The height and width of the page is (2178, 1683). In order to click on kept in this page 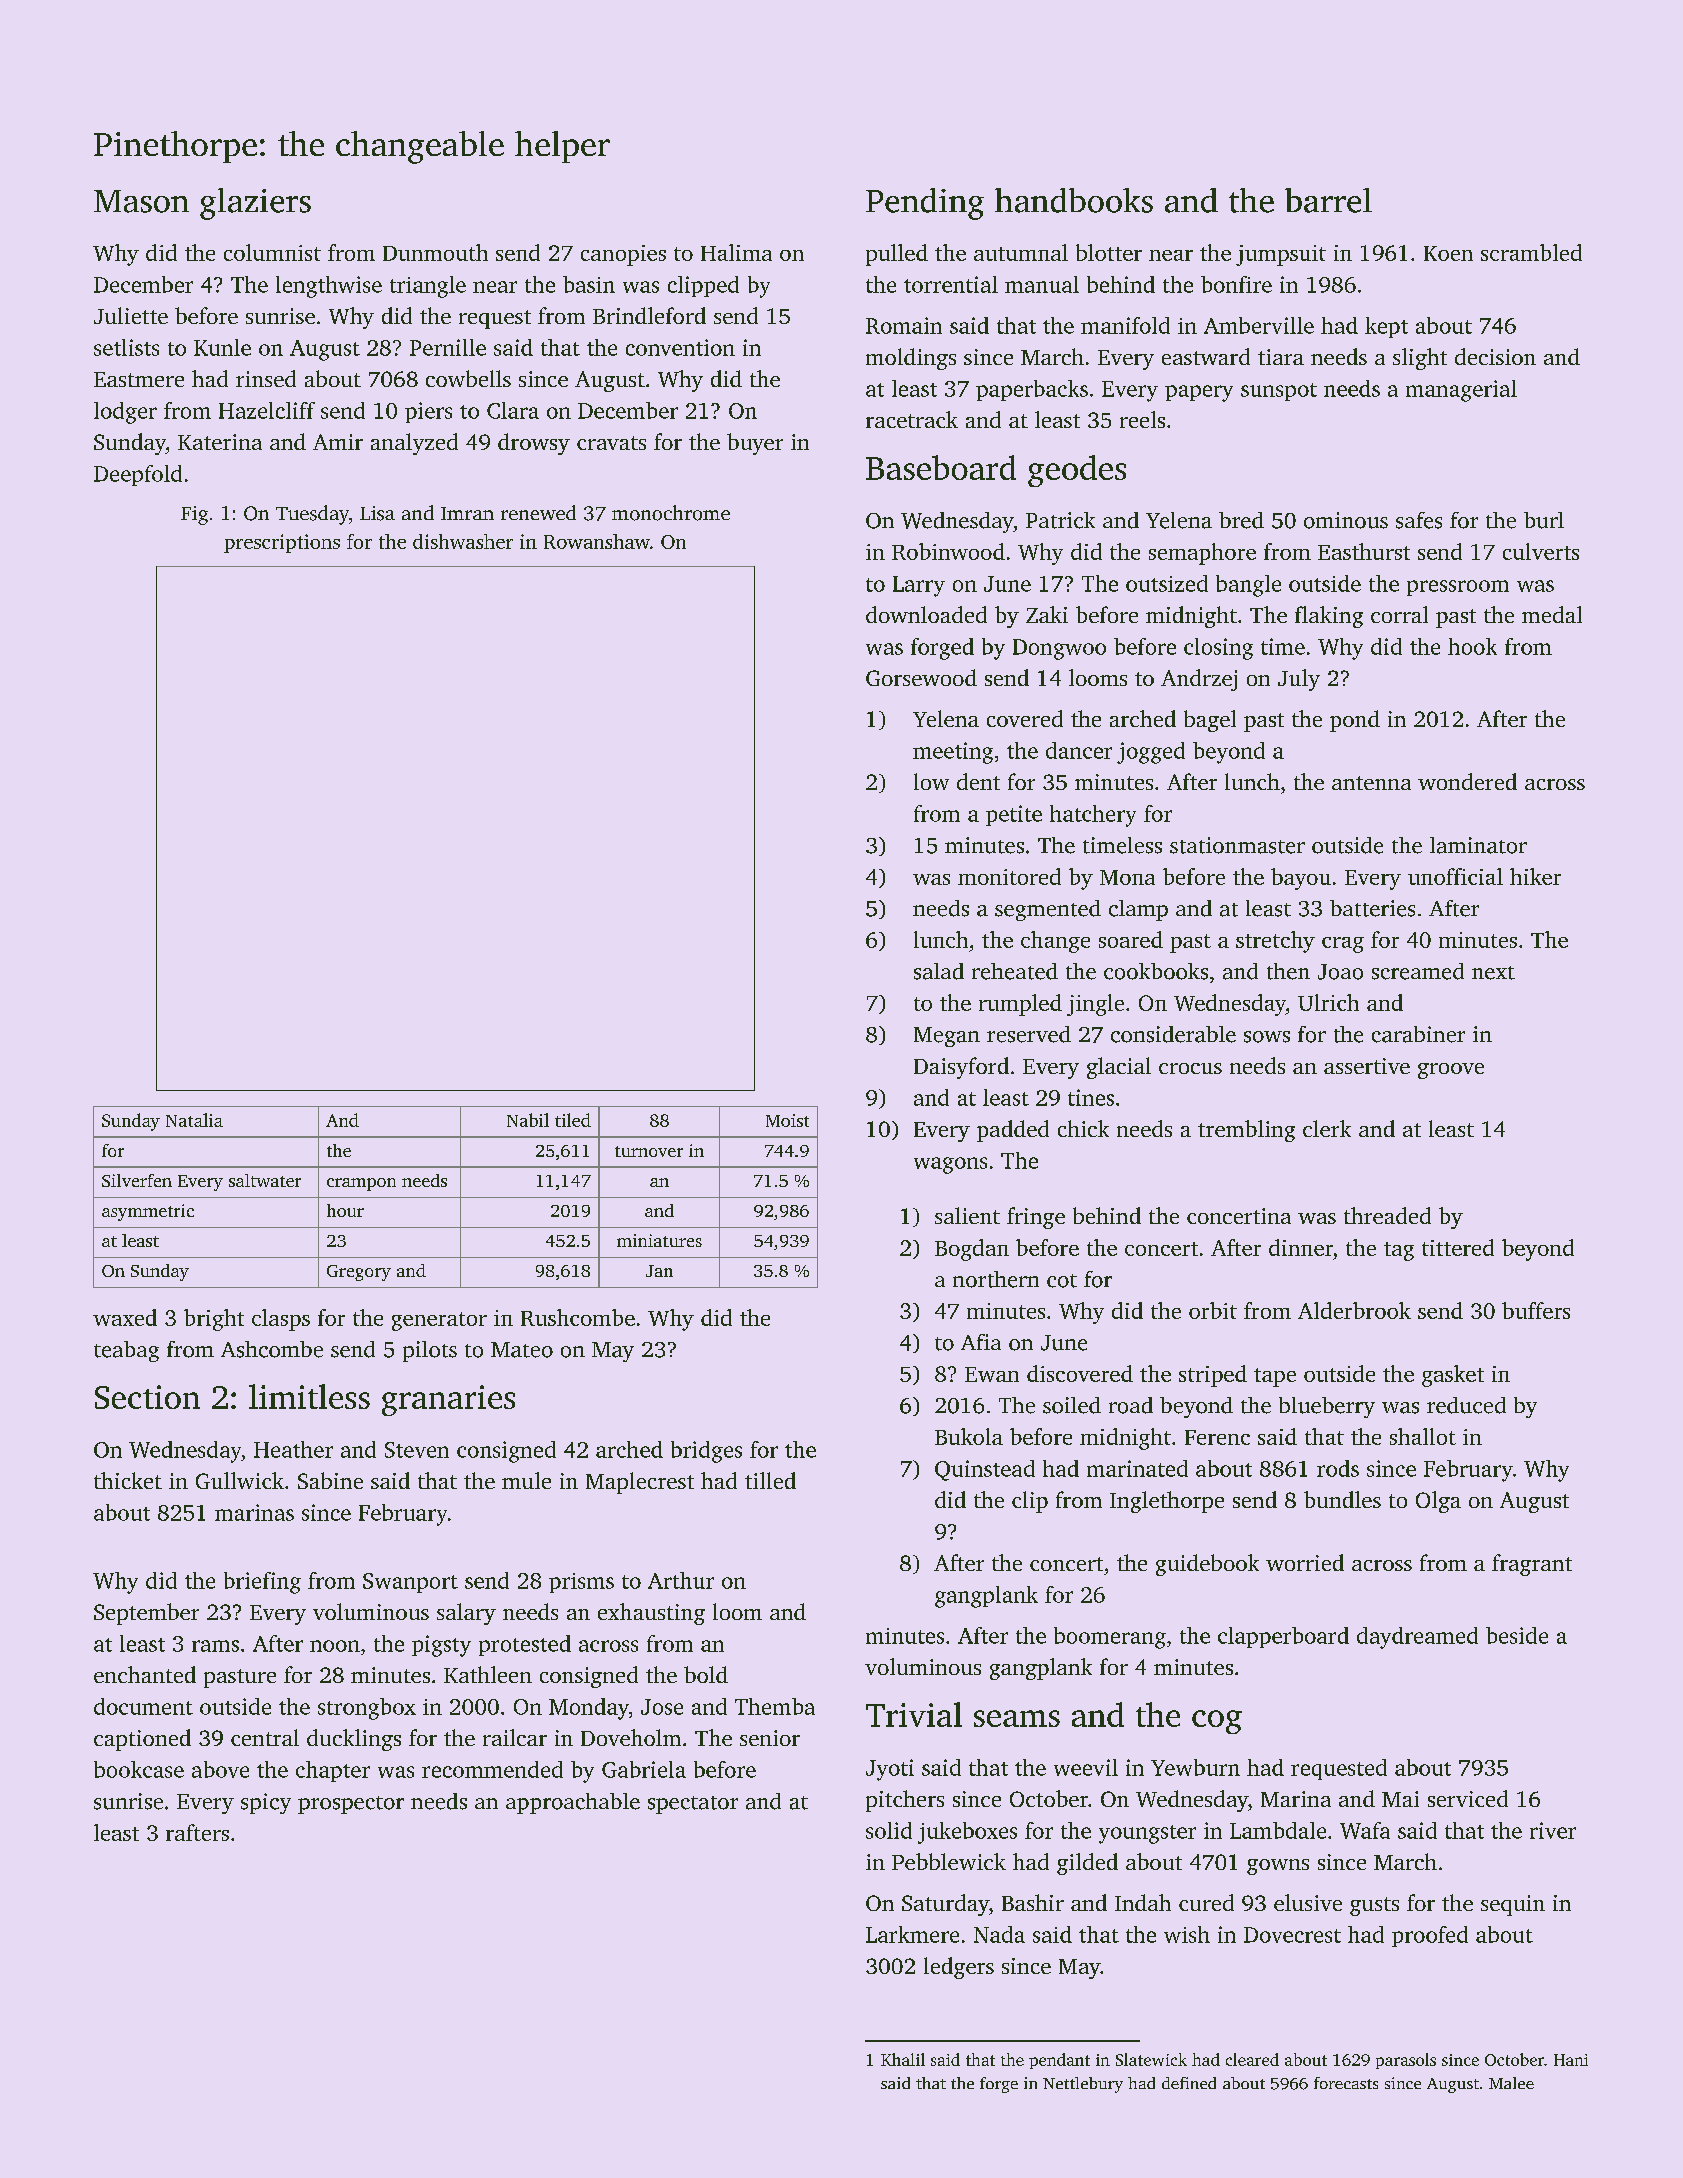, I will do `click(1386, 327)`.
